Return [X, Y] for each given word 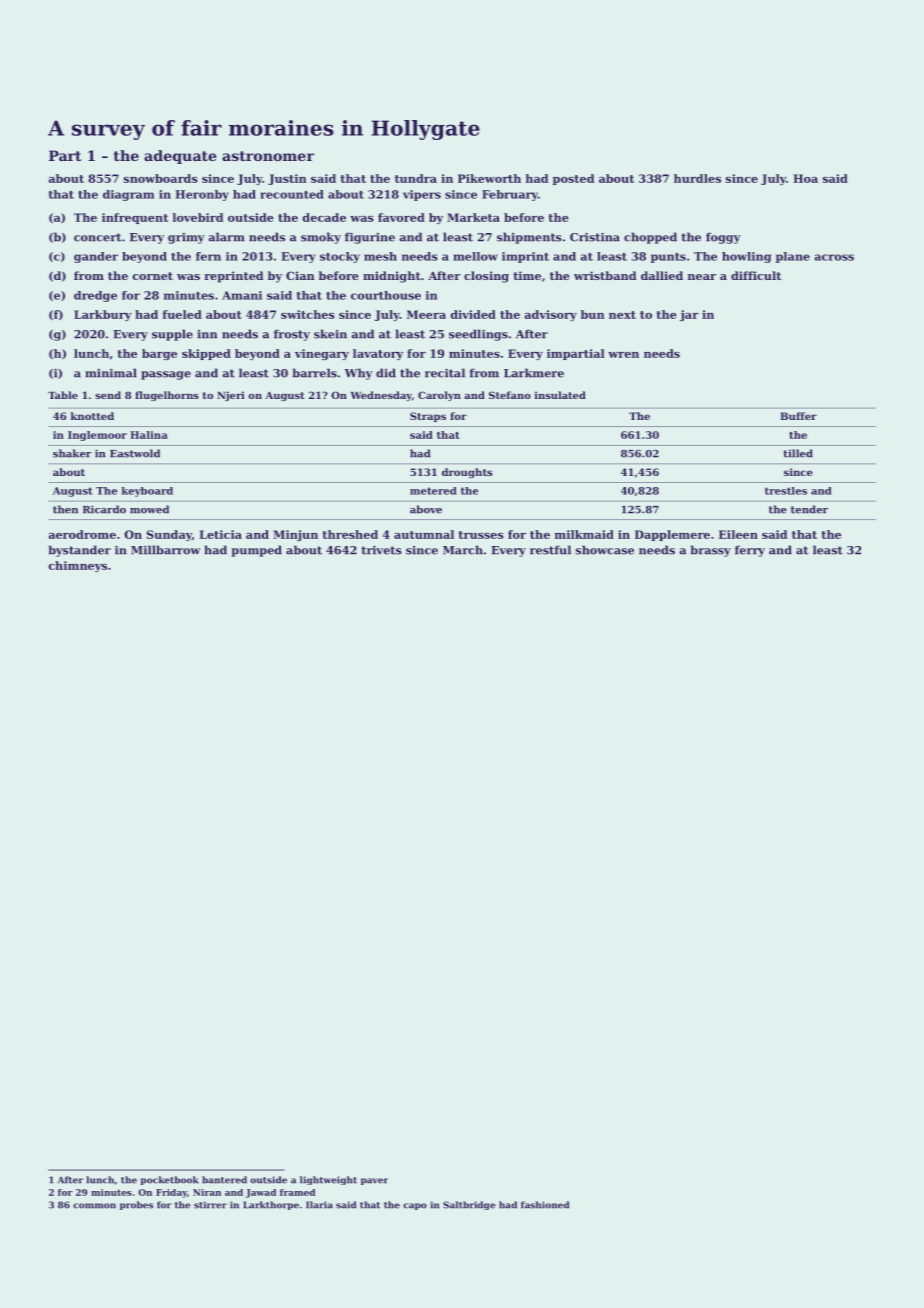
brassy [711, 551]
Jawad [261, 1193]
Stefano [510, 395]
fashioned [545, 1205]
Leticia [220, 534]
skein [330, 334]
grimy [186, 238]
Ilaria [319, 1205]
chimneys [78, 566]
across [834, 257]
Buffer [798, 416]
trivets [381, 550]
